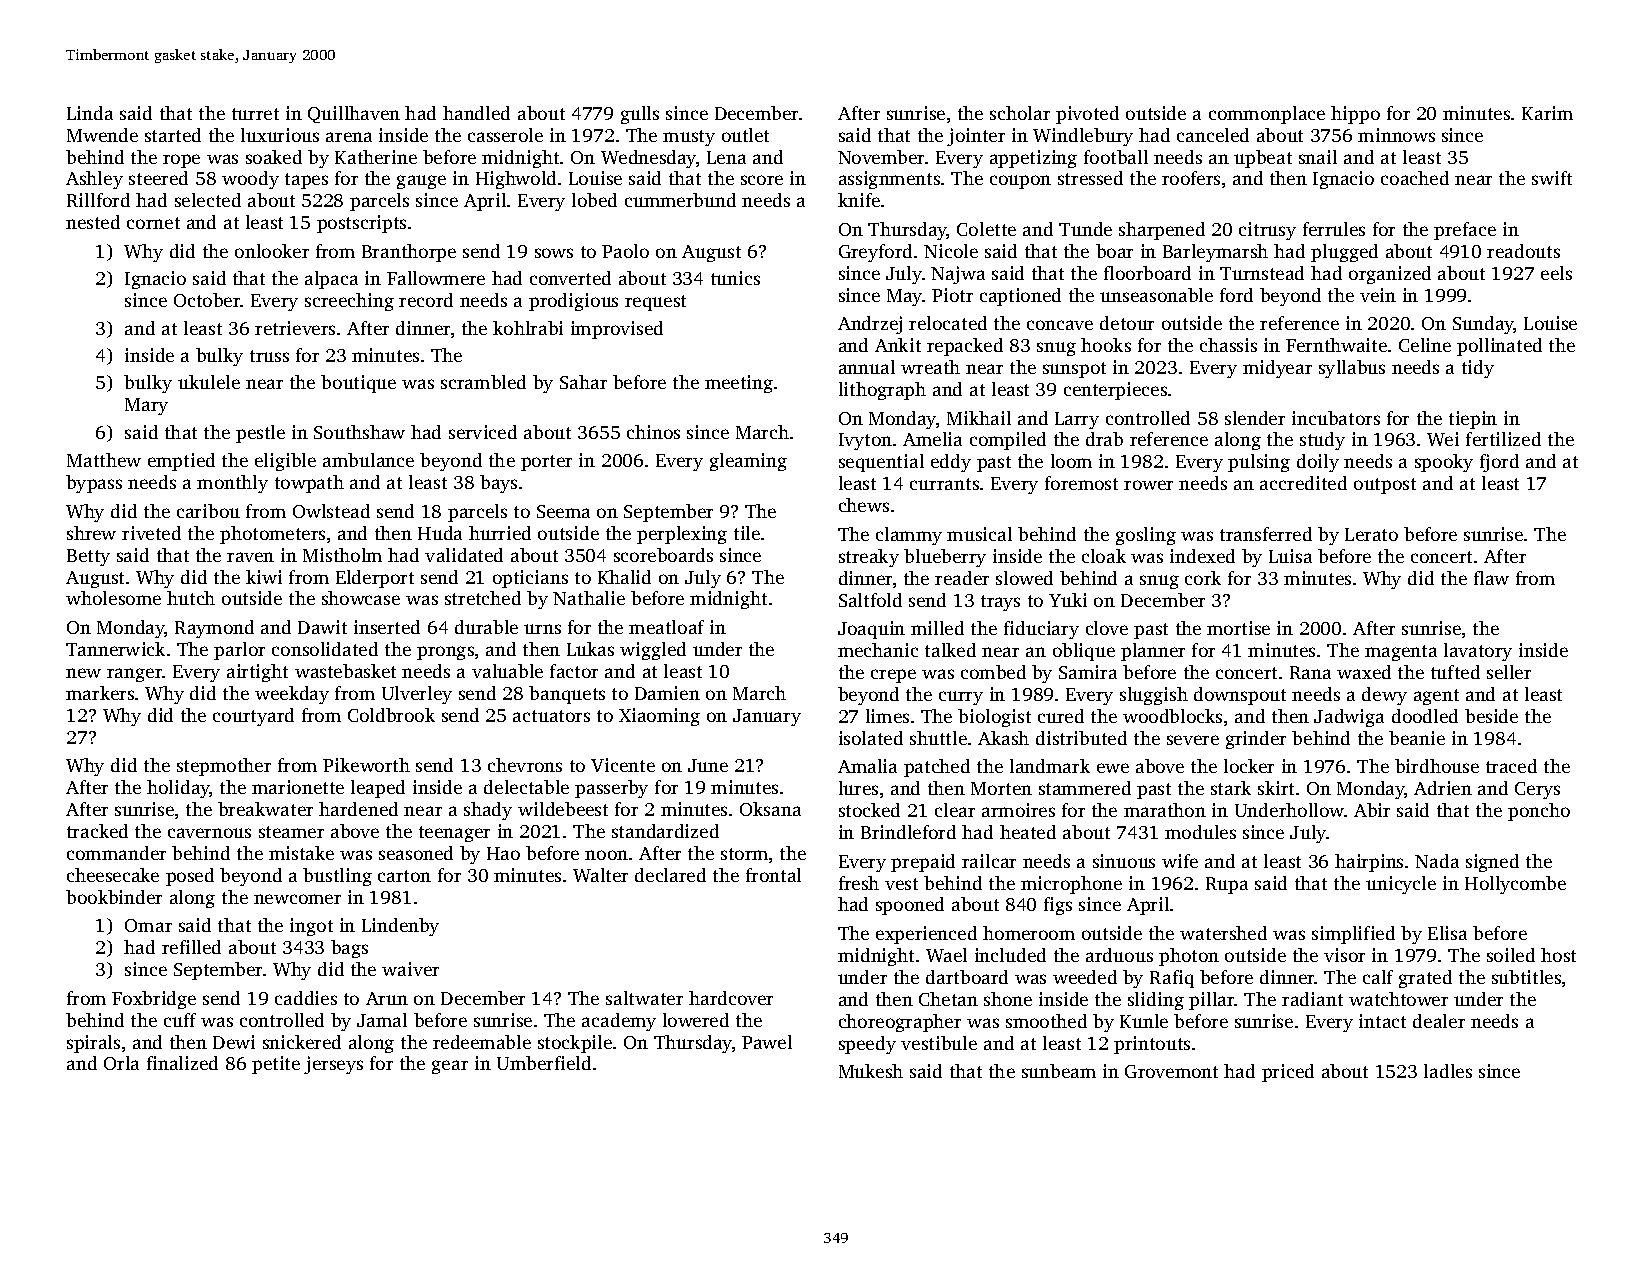 Image resolution: width=1647 pixels, height=1273 pixels. Describe the element at coordinates (1364, 672) in the image. I see `waxed` at that location.
